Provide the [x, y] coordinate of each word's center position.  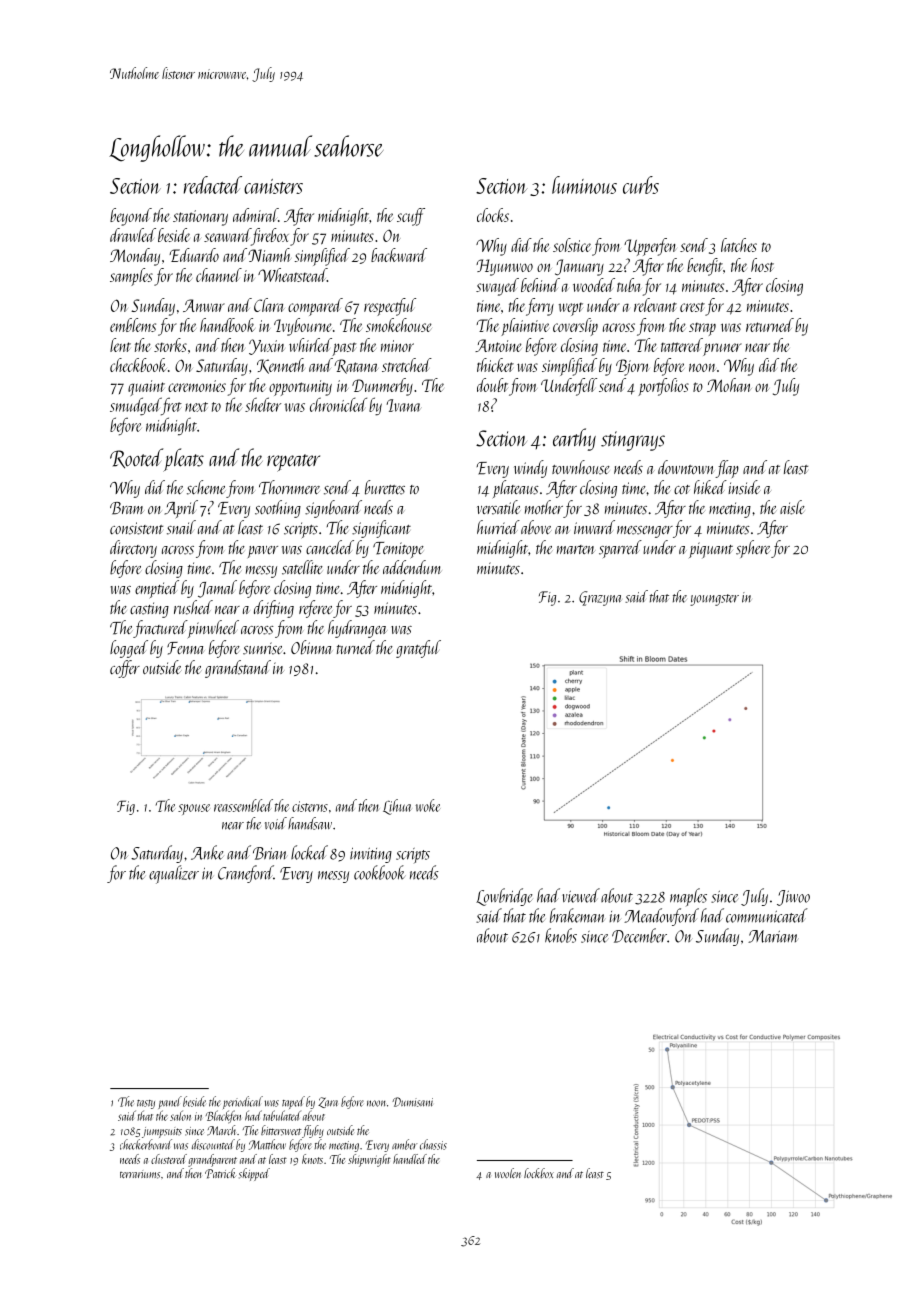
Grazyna [600, 598]
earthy [574, 439]
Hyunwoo [504, 267]
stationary [200, 218]
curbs [641, 185]
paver [263, 552]
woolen [508, 1173]
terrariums [140, 1174]
